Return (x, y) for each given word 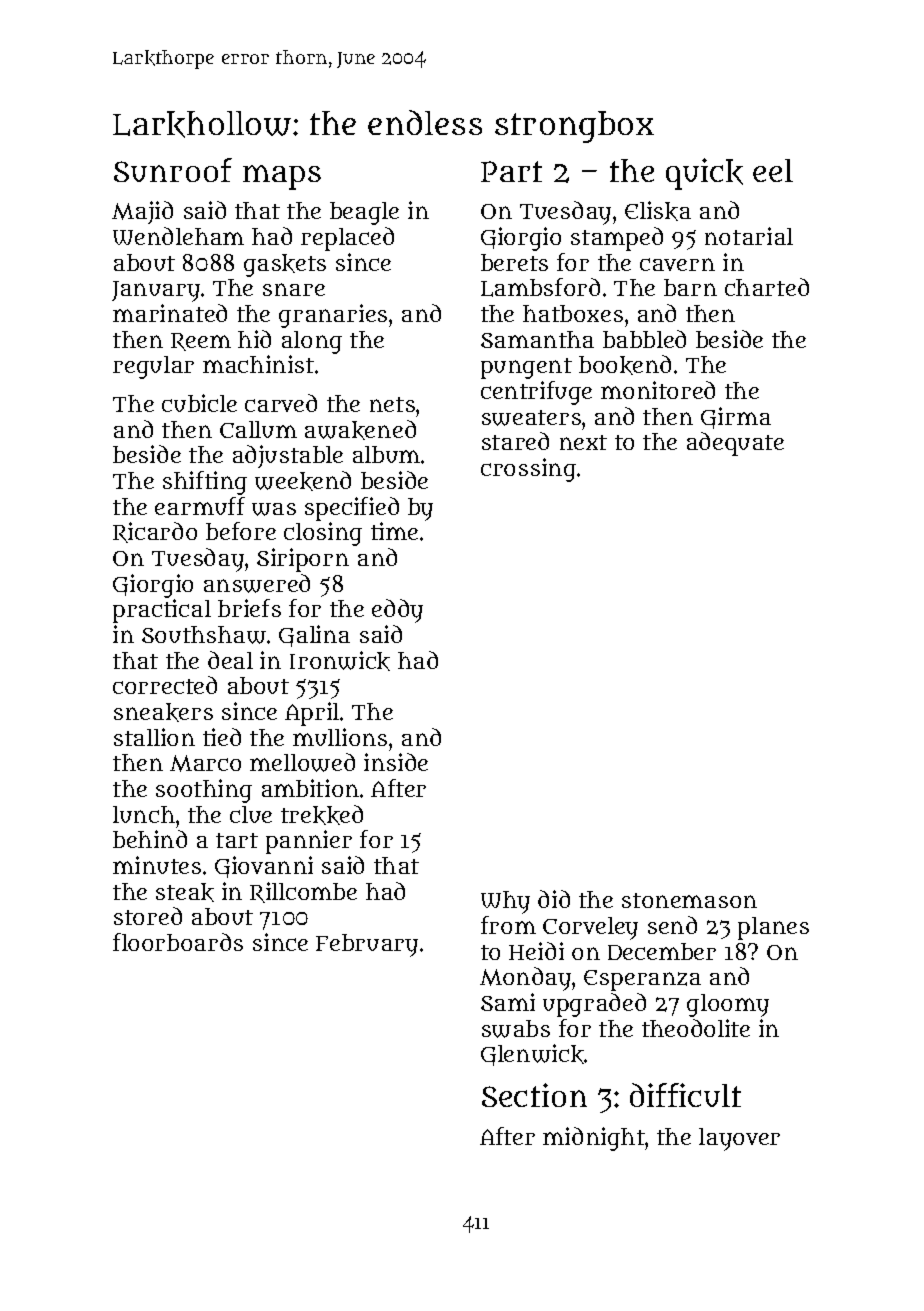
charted (767, 287)
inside (396, 762)
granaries (333, 316)
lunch (144, 814)
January (156, 291)
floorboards (178, 942)
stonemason (689, 900)
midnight (594, 1139)
